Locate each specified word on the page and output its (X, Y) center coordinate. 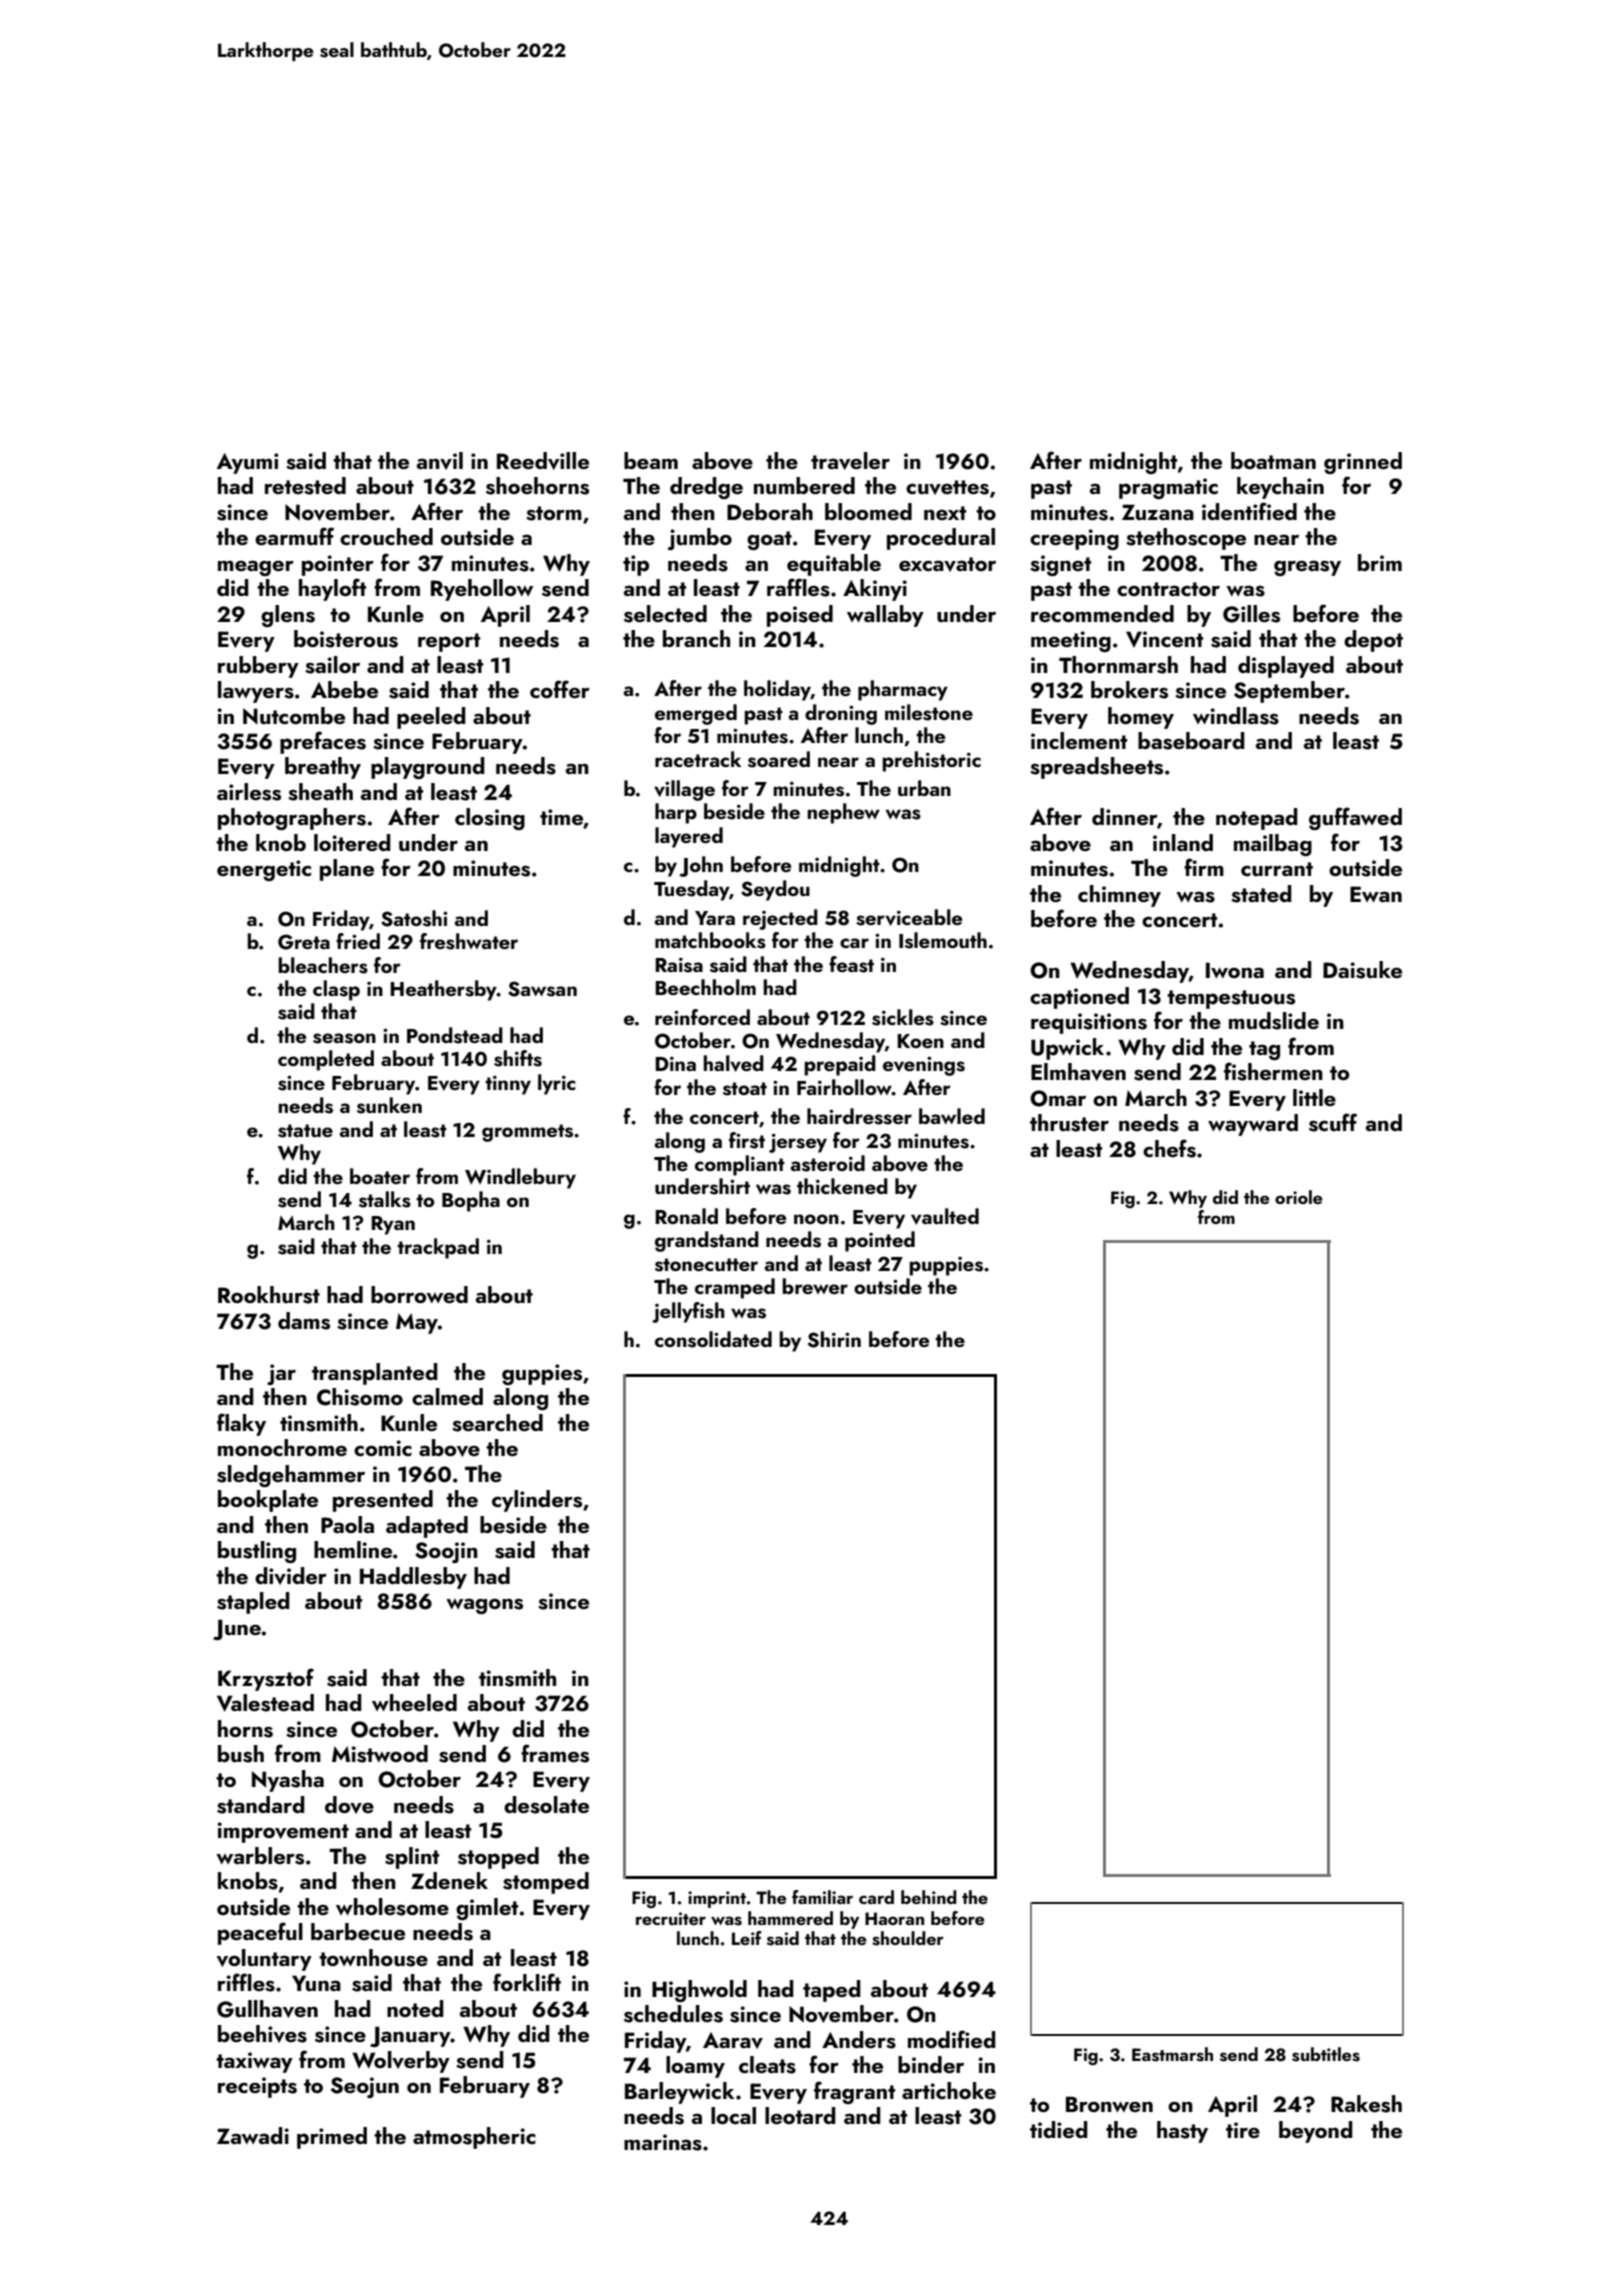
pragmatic (1168, 488)
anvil (440, 461)
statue (305, 1131)
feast (851, 964)
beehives (262, 2034)
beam (651, 460)
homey (1141, 718)
